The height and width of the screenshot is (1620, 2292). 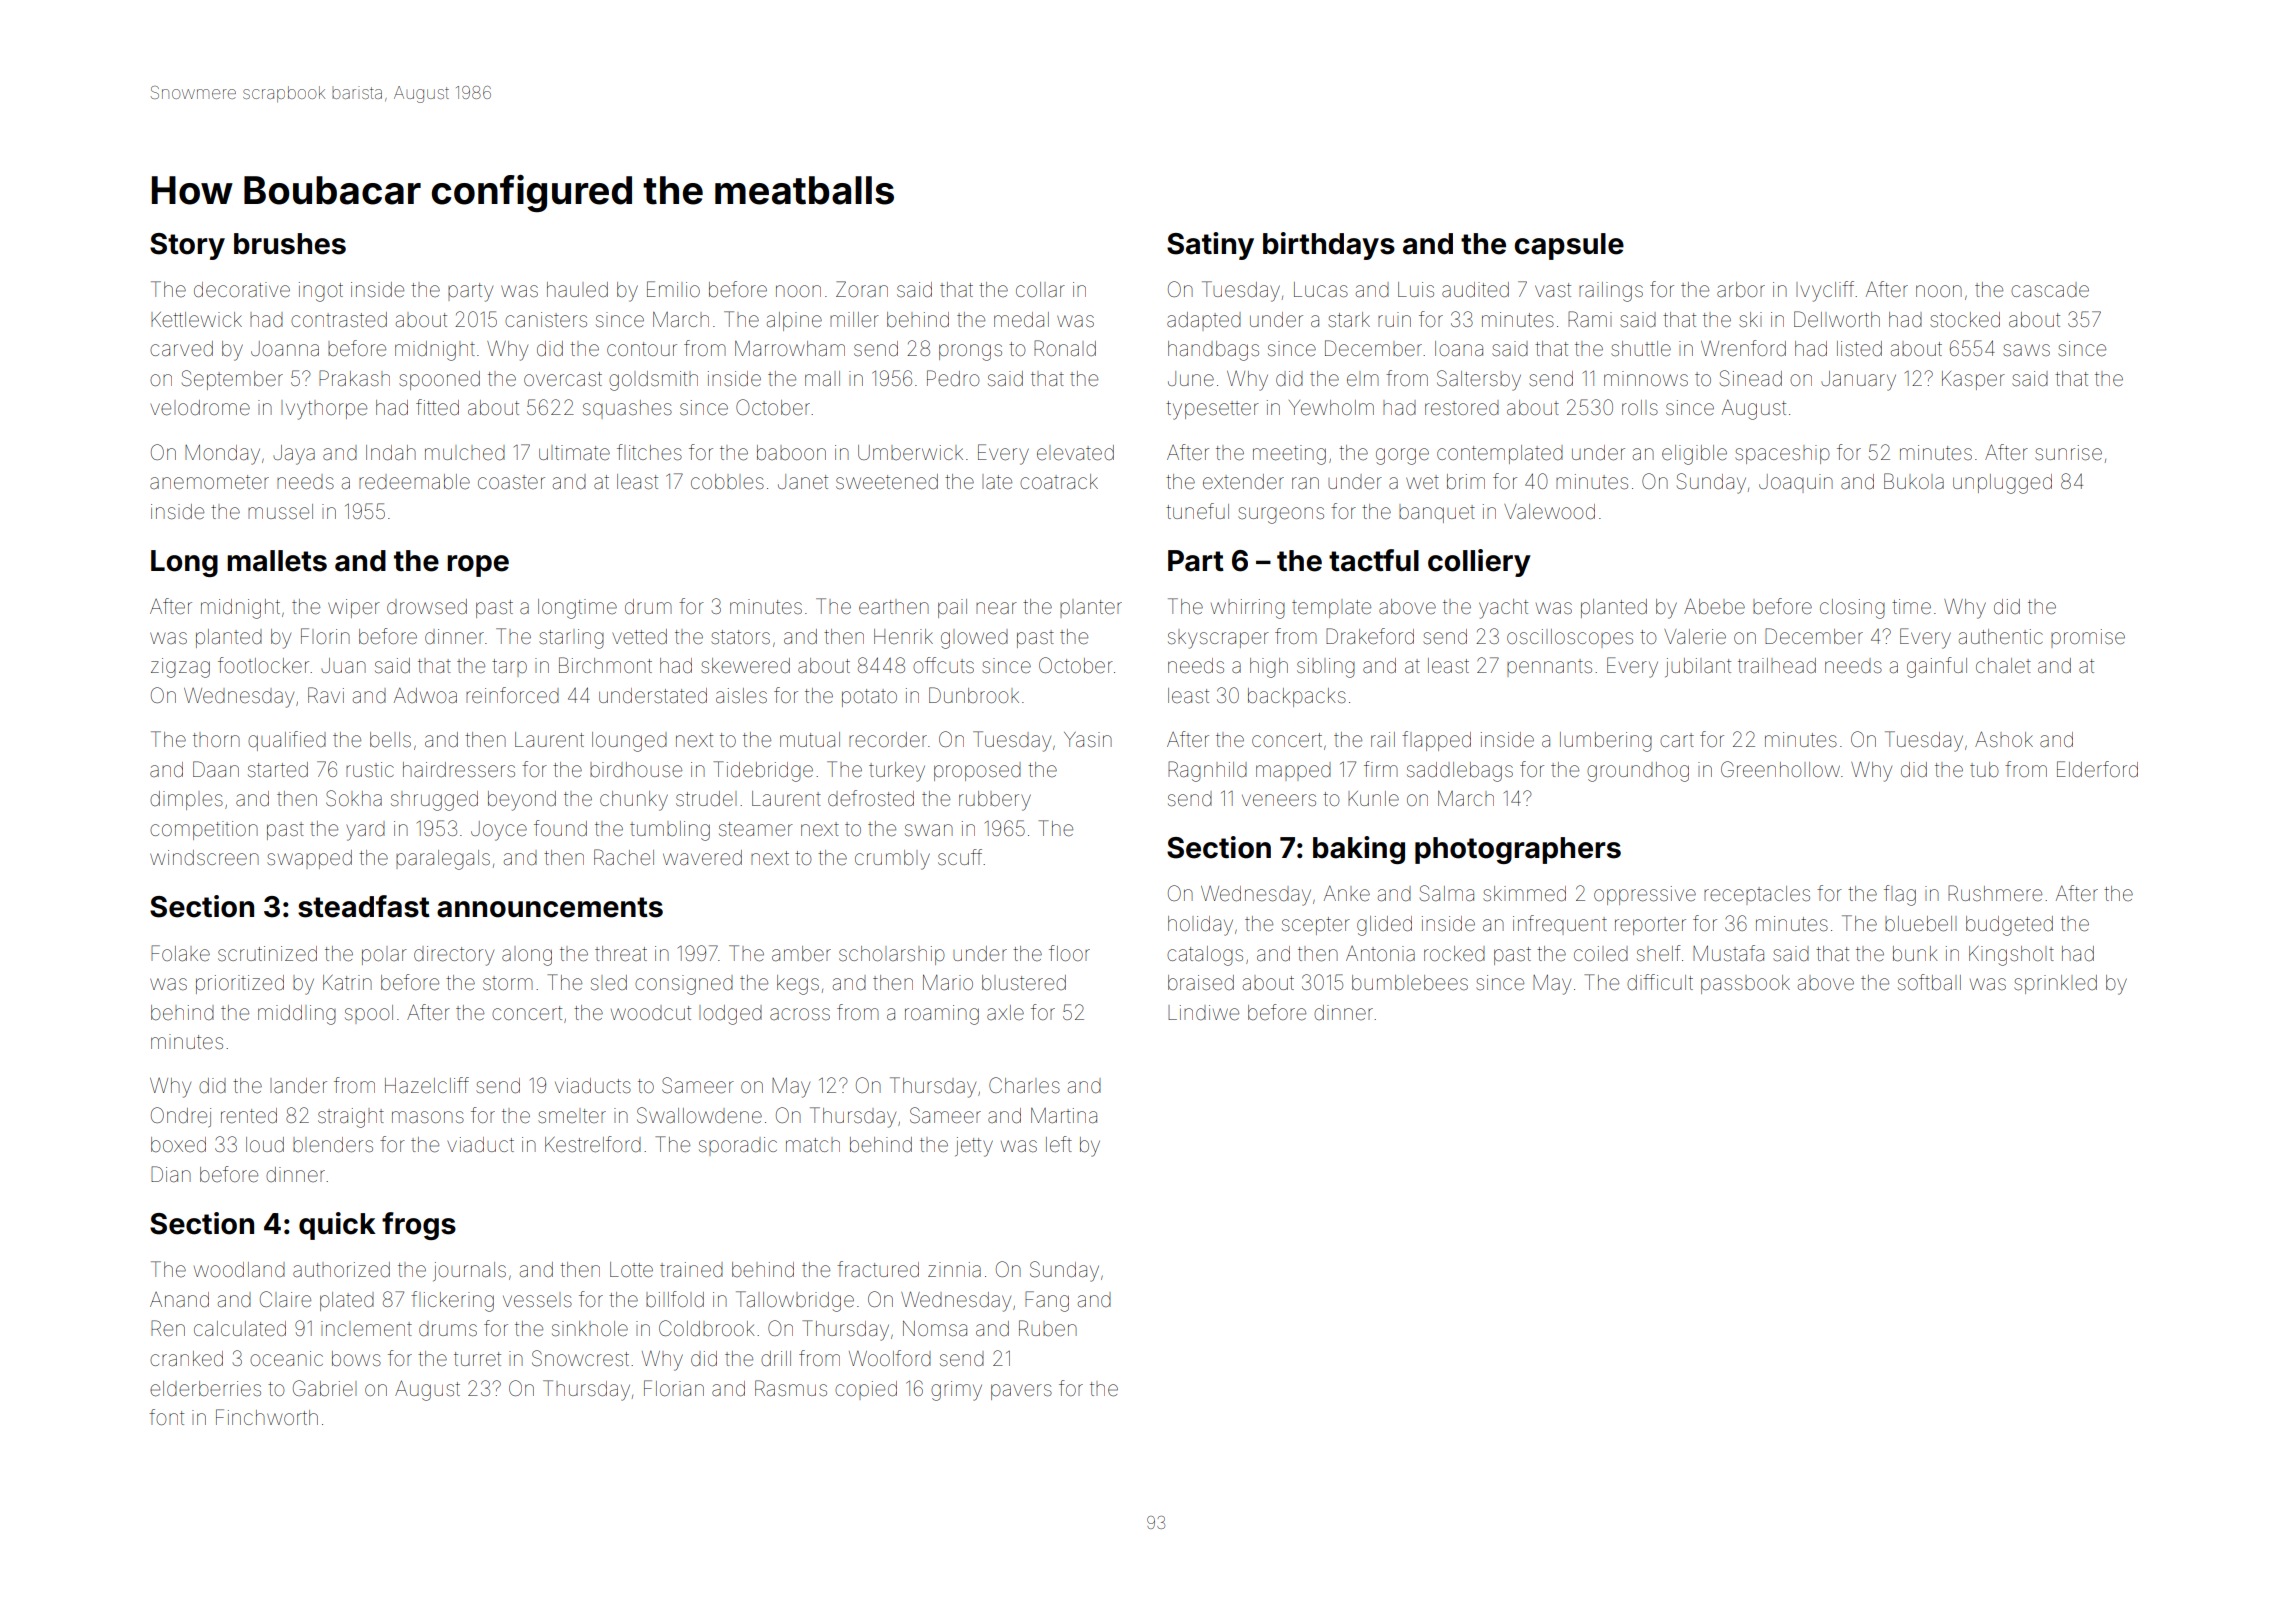 I want to click on Florian, so click(x=674, y=1388).
